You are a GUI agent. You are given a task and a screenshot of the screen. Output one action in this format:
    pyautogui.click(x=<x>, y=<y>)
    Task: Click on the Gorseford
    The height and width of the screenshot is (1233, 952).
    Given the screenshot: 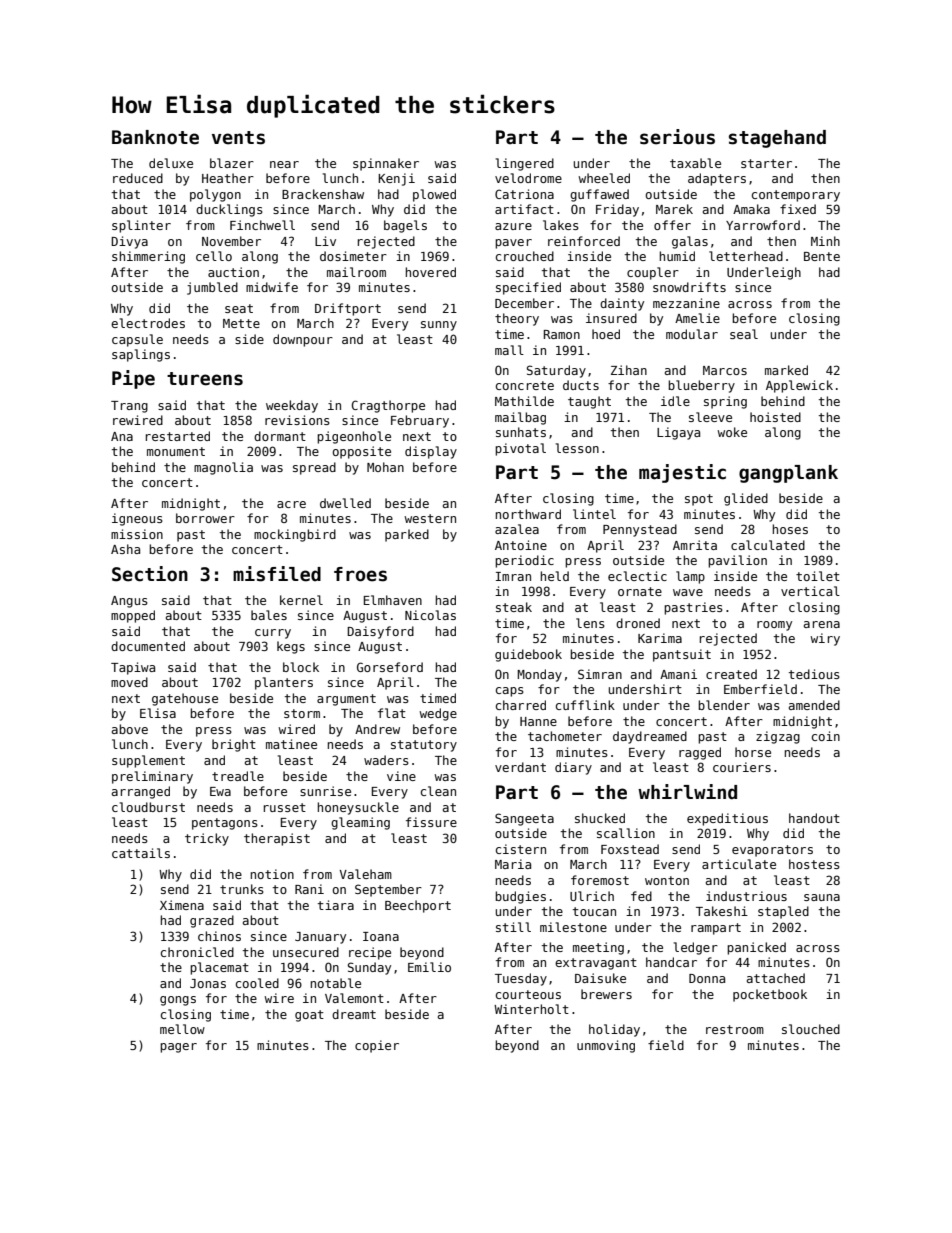 What is the action you would take?
    pyautogui.click(x=390, y=667)
